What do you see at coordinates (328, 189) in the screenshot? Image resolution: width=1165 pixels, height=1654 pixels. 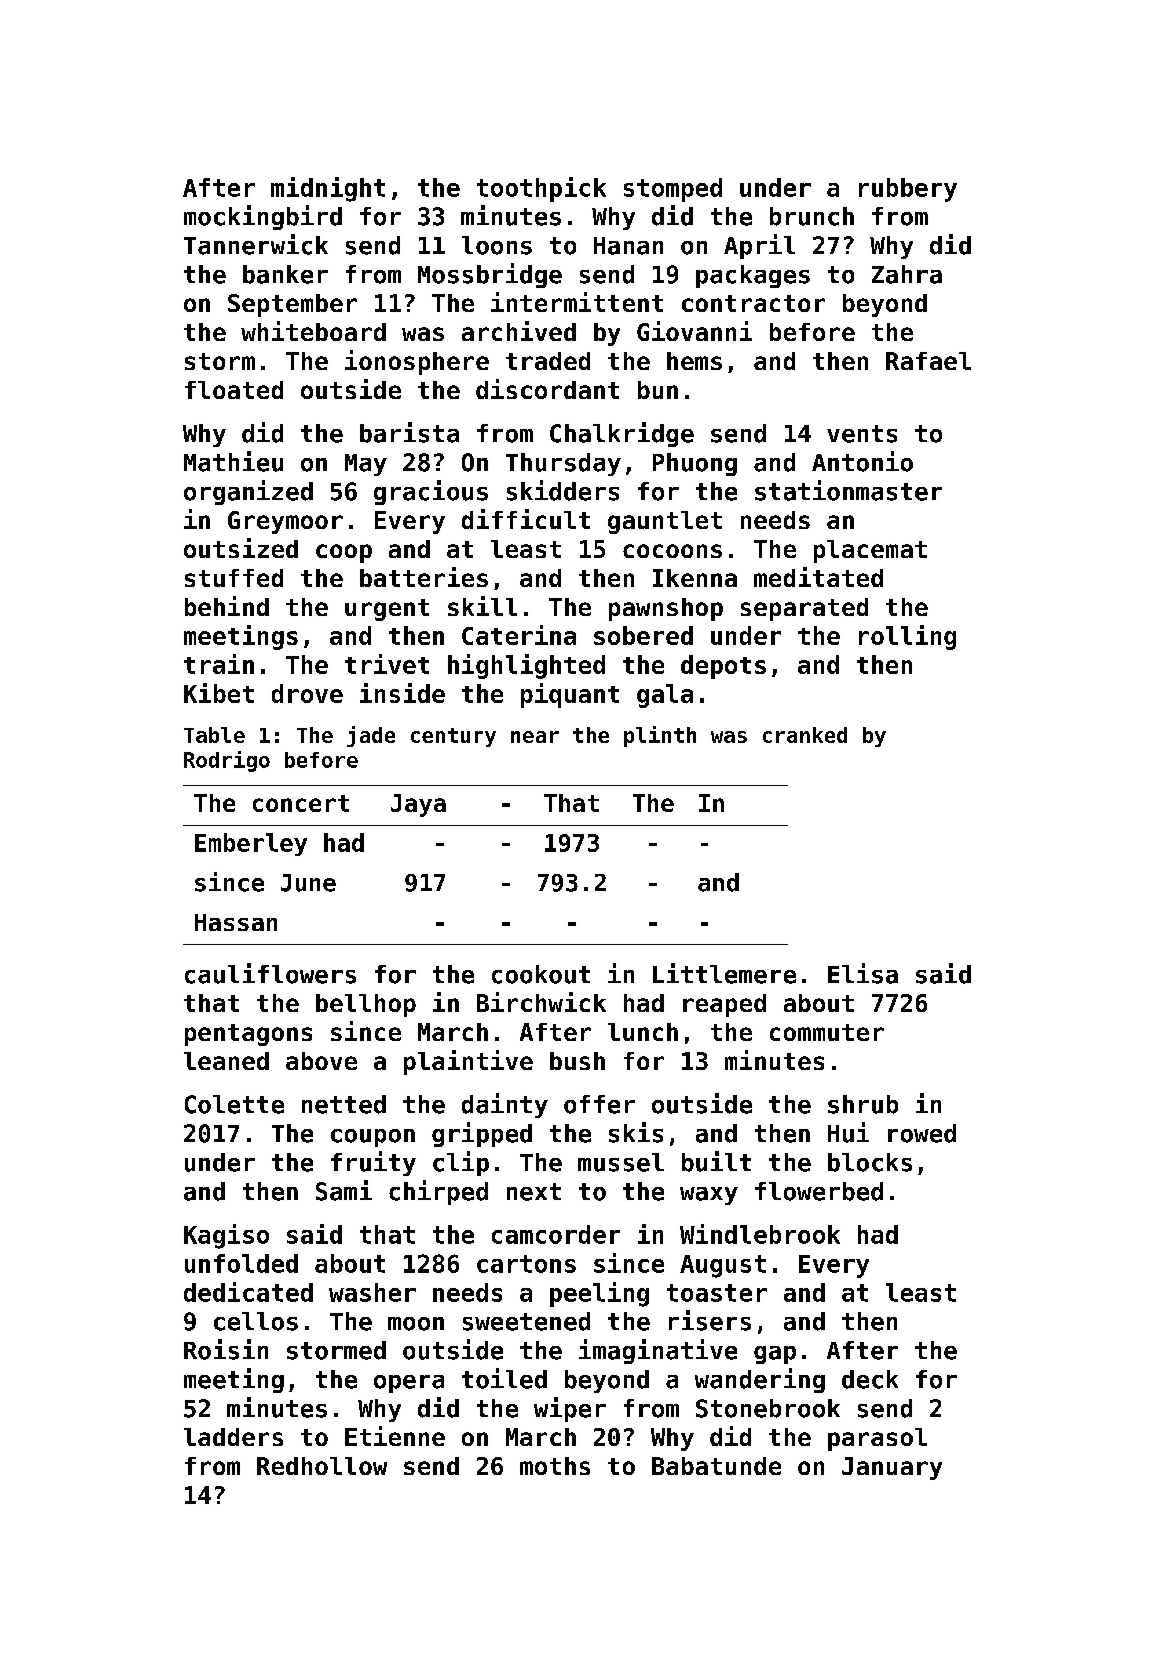 I see `midnight` at bounding box center [328, 189].
